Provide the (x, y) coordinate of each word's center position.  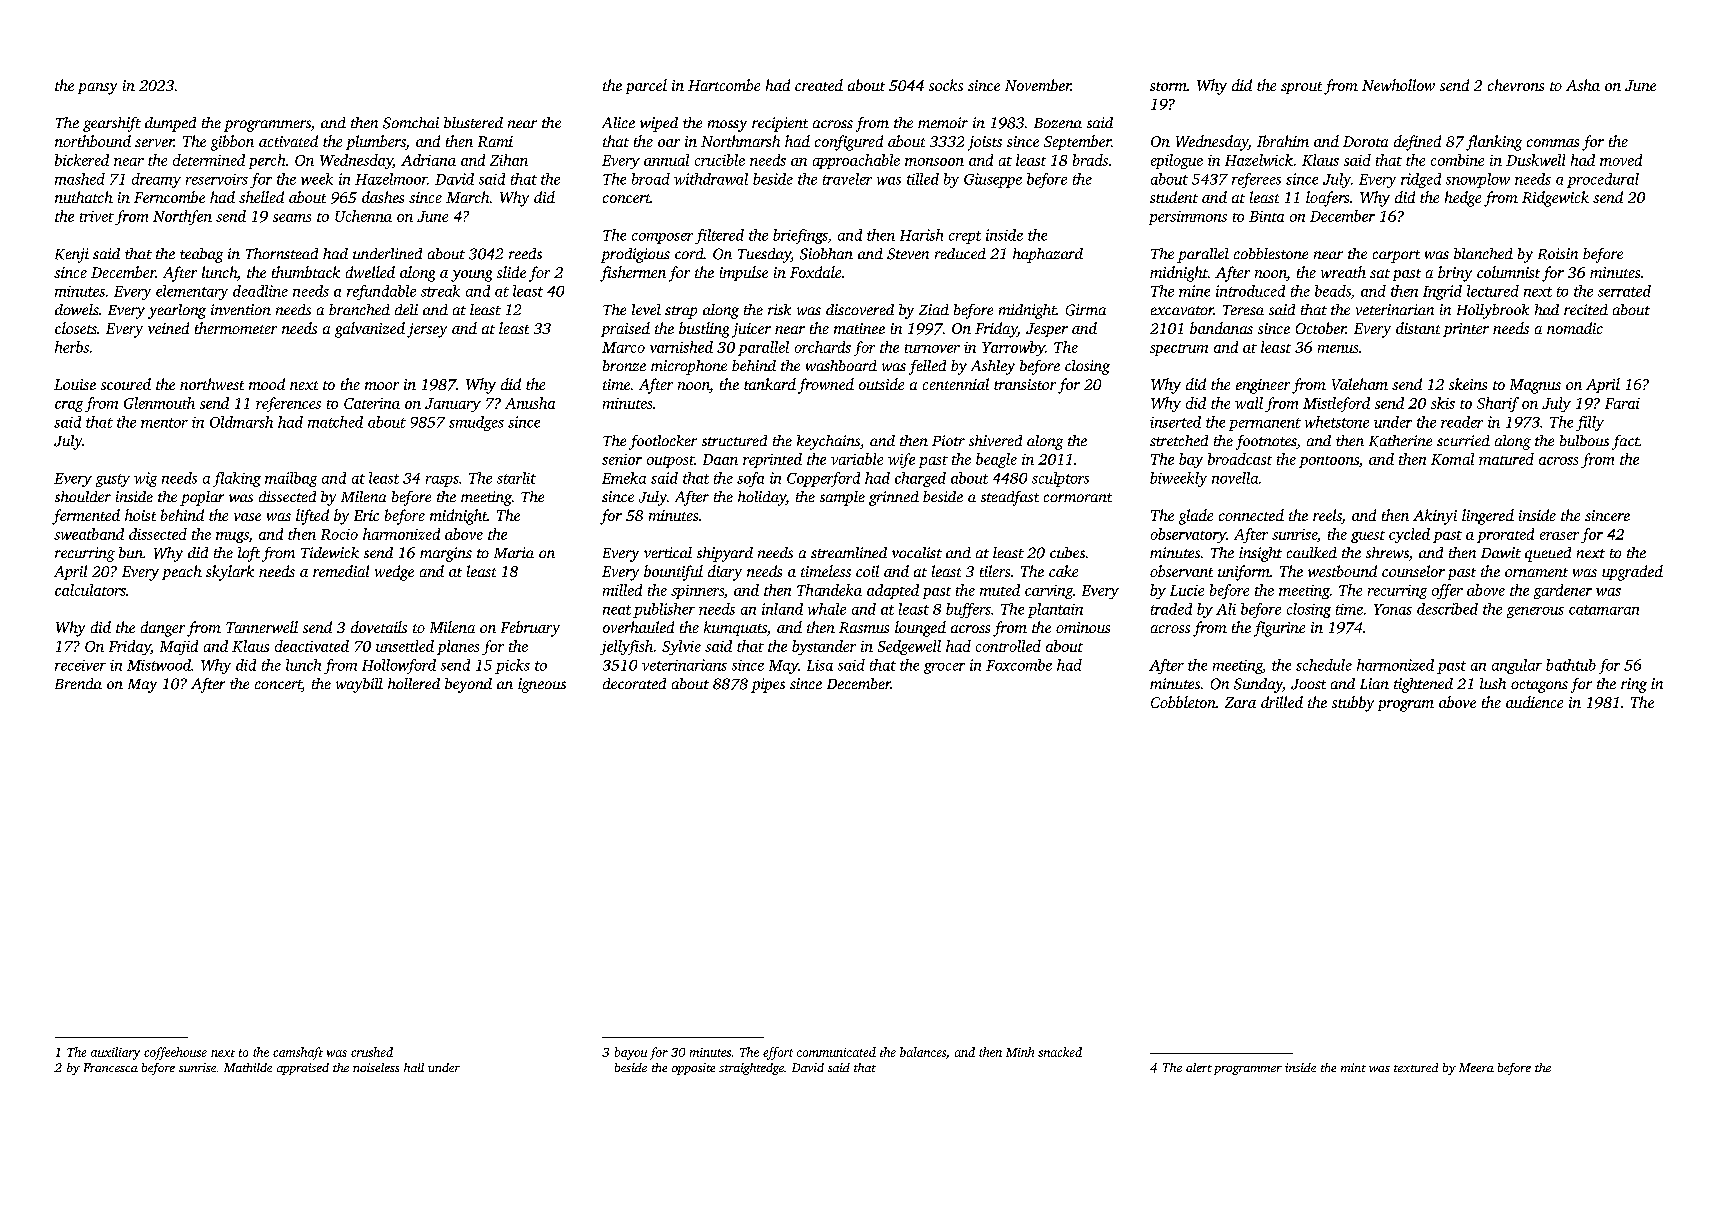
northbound (93, 141)
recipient (780, 124)
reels (1327, 516)
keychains (828, 442)
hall (414, 1067)
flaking (237, 479)
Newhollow (1398, 85)
